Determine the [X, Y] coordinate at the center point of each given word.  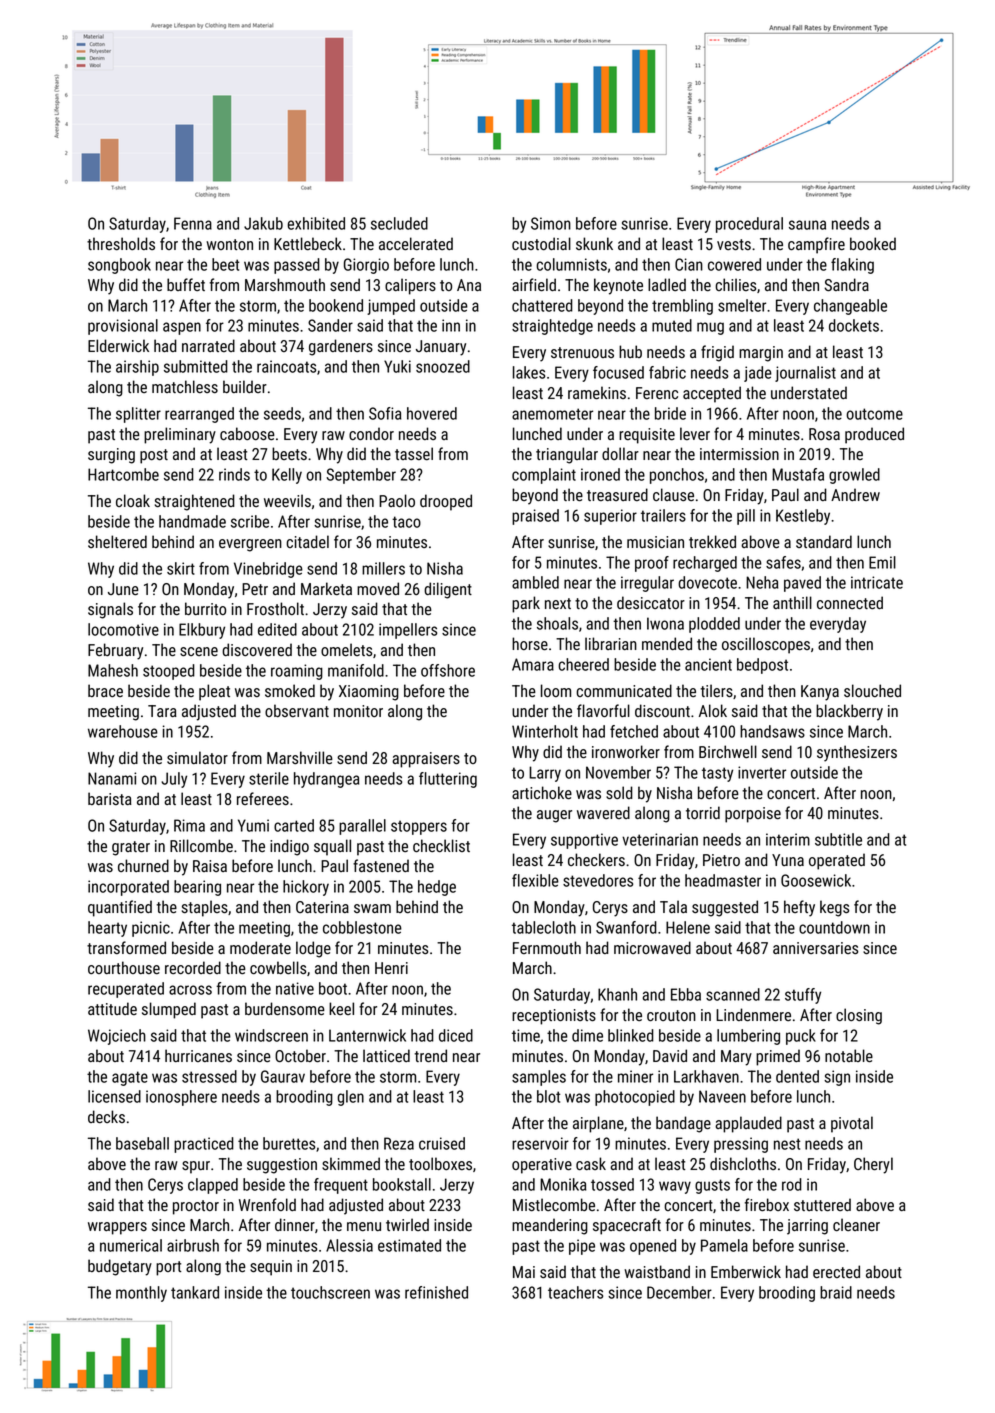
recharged [705, 564]
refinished [436, 1292]
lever [695, 433]
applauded [748, 1124]
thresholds [121, 243]
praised [535, 517]
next [558, 603]
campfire [816, 245]
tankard [195, 1292]
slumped [169, 1010]
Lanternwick [367, 1035]
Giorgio [366, 266]
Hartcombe [123, 474]
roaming [297, 672]
